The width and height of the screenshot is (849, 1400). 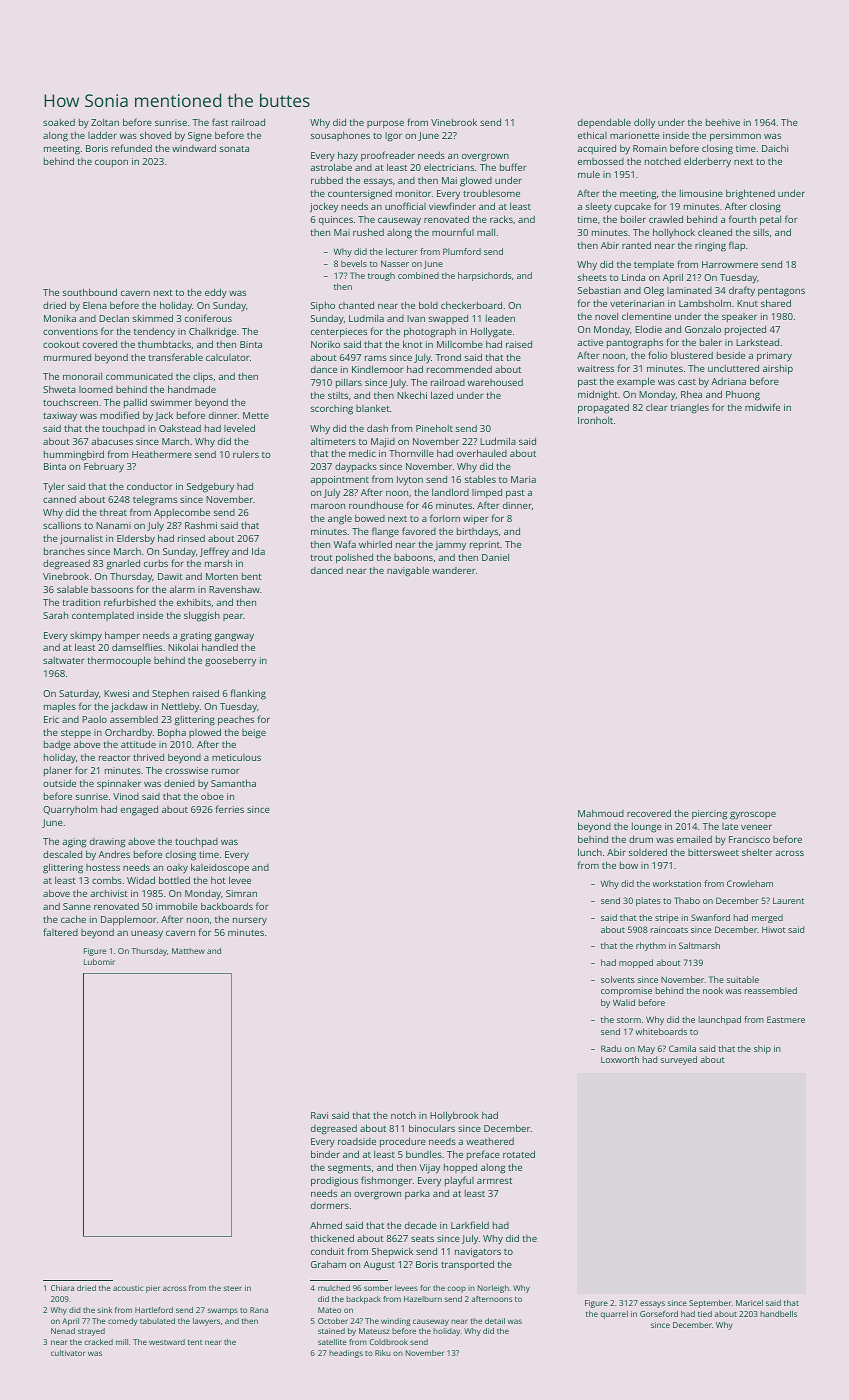 I want to click on chanted, so click(x=356, y=305).
